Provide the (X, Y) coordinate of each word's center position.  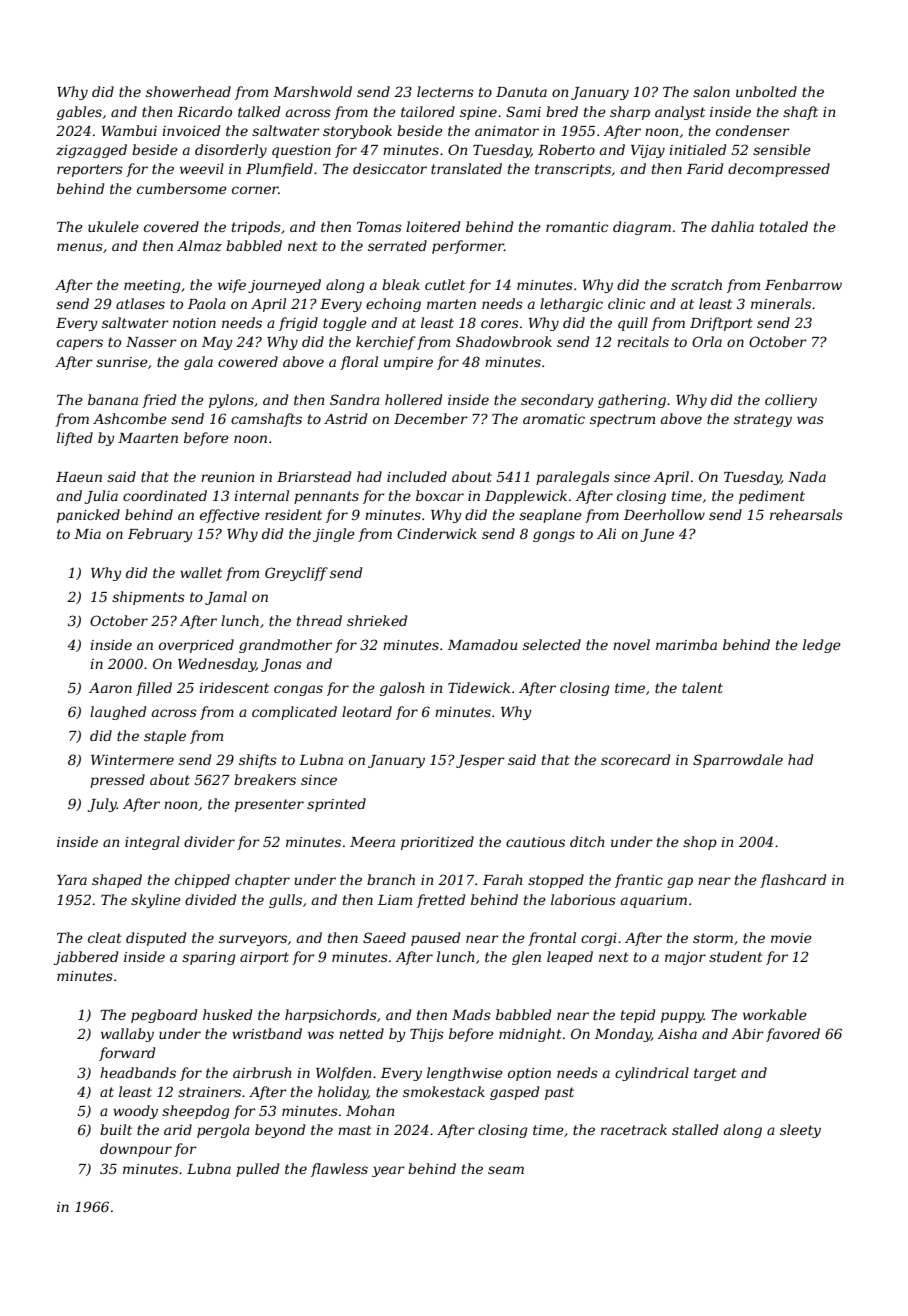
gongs (554, 536)
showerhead (188, 91)
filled (154, 689)
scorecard (635, 759)
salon (711, 91)
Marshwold (312, 91)
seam (506, 1170)
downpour (136, 1150)
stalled (695, 1129)
